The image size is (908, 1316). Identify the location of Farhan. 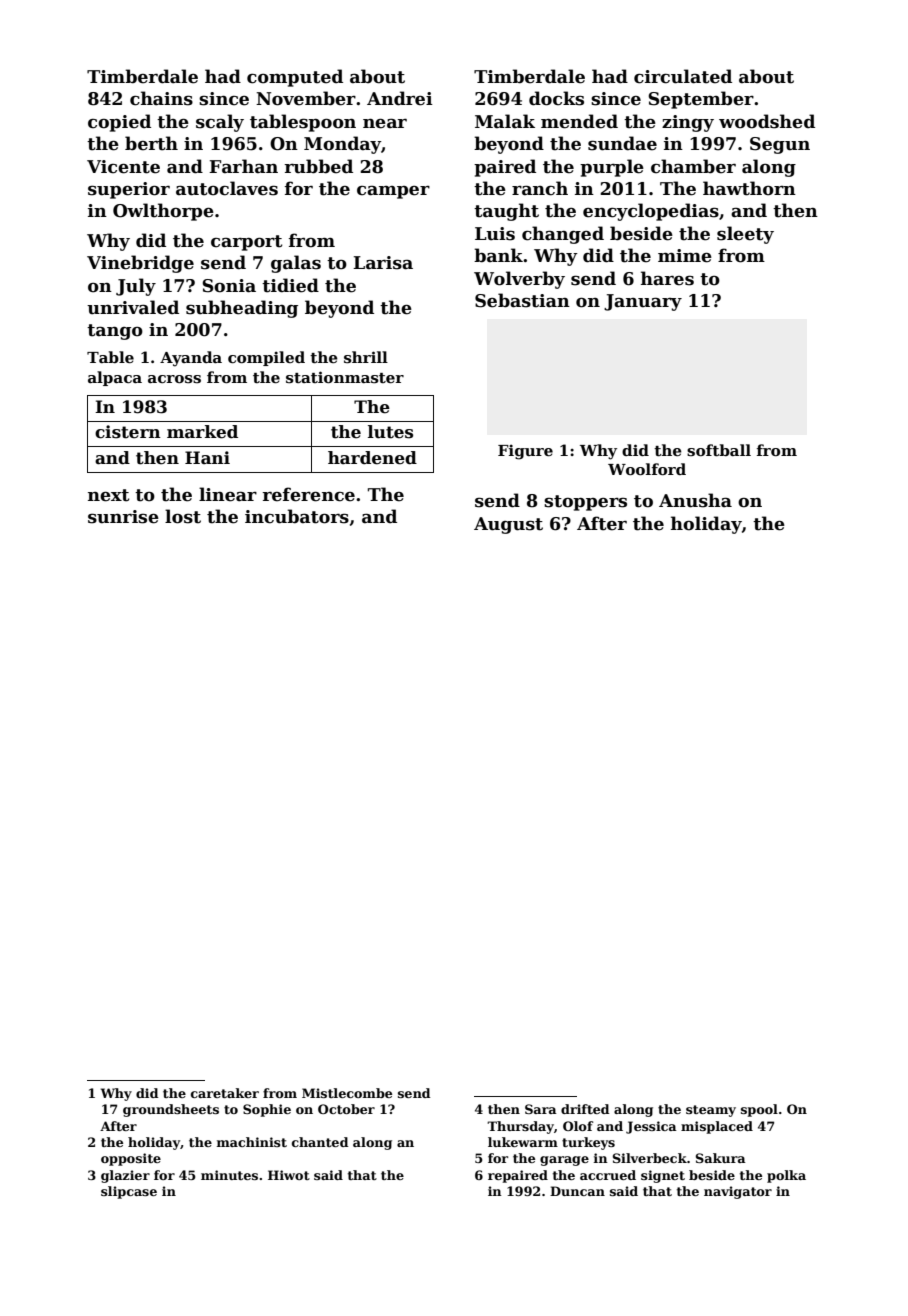
(243, 166).
